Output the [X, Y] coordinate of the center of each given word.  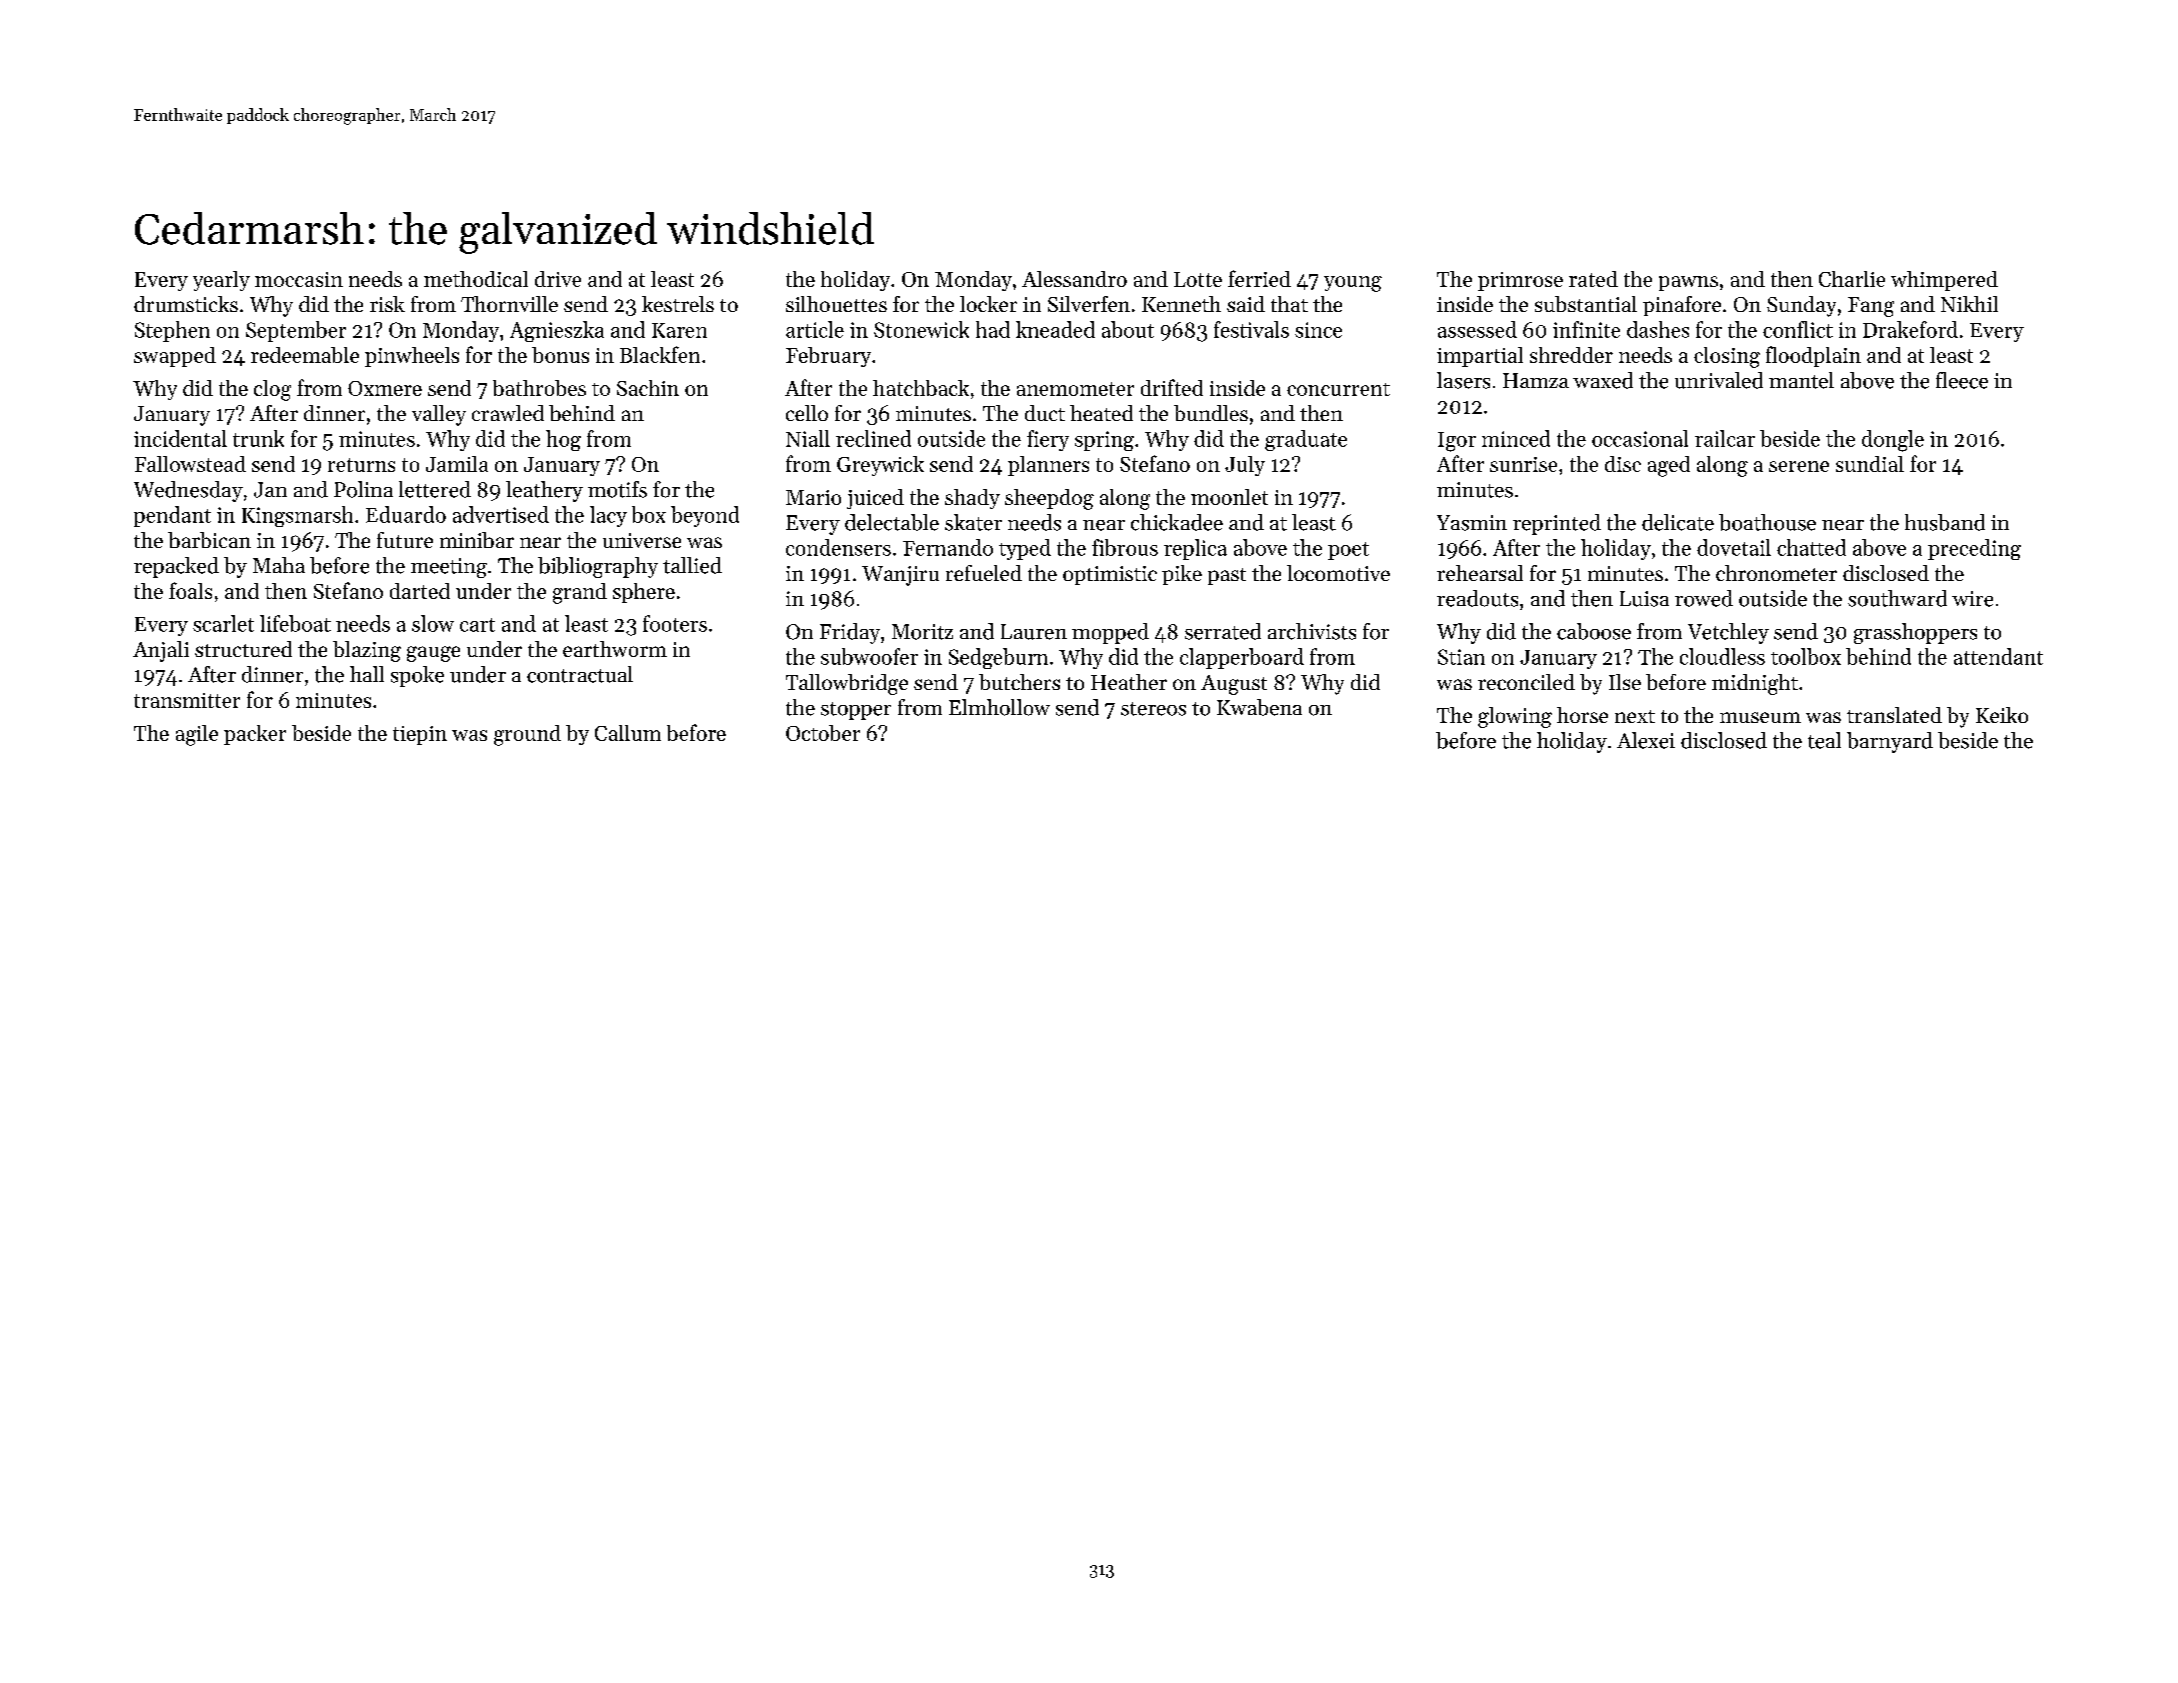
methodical [476, 279]
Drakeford [1910, 329]
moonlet [1229, 497]
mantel [1801, 380]
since [1318, 330]
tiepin [420, 735]
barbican [209, 540]
